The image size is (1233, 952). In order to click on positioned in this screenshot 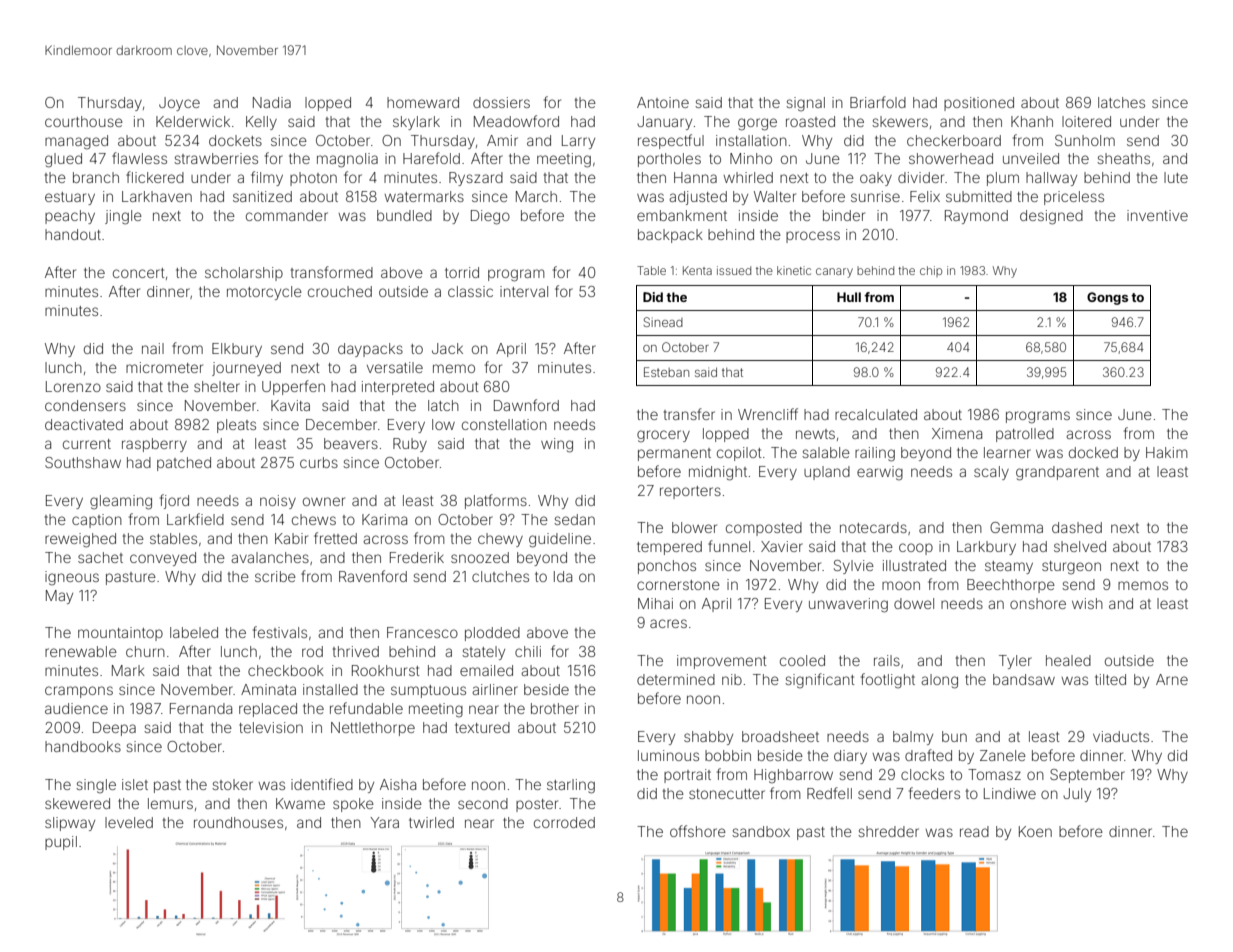, I will do `click(979, 104)`.
